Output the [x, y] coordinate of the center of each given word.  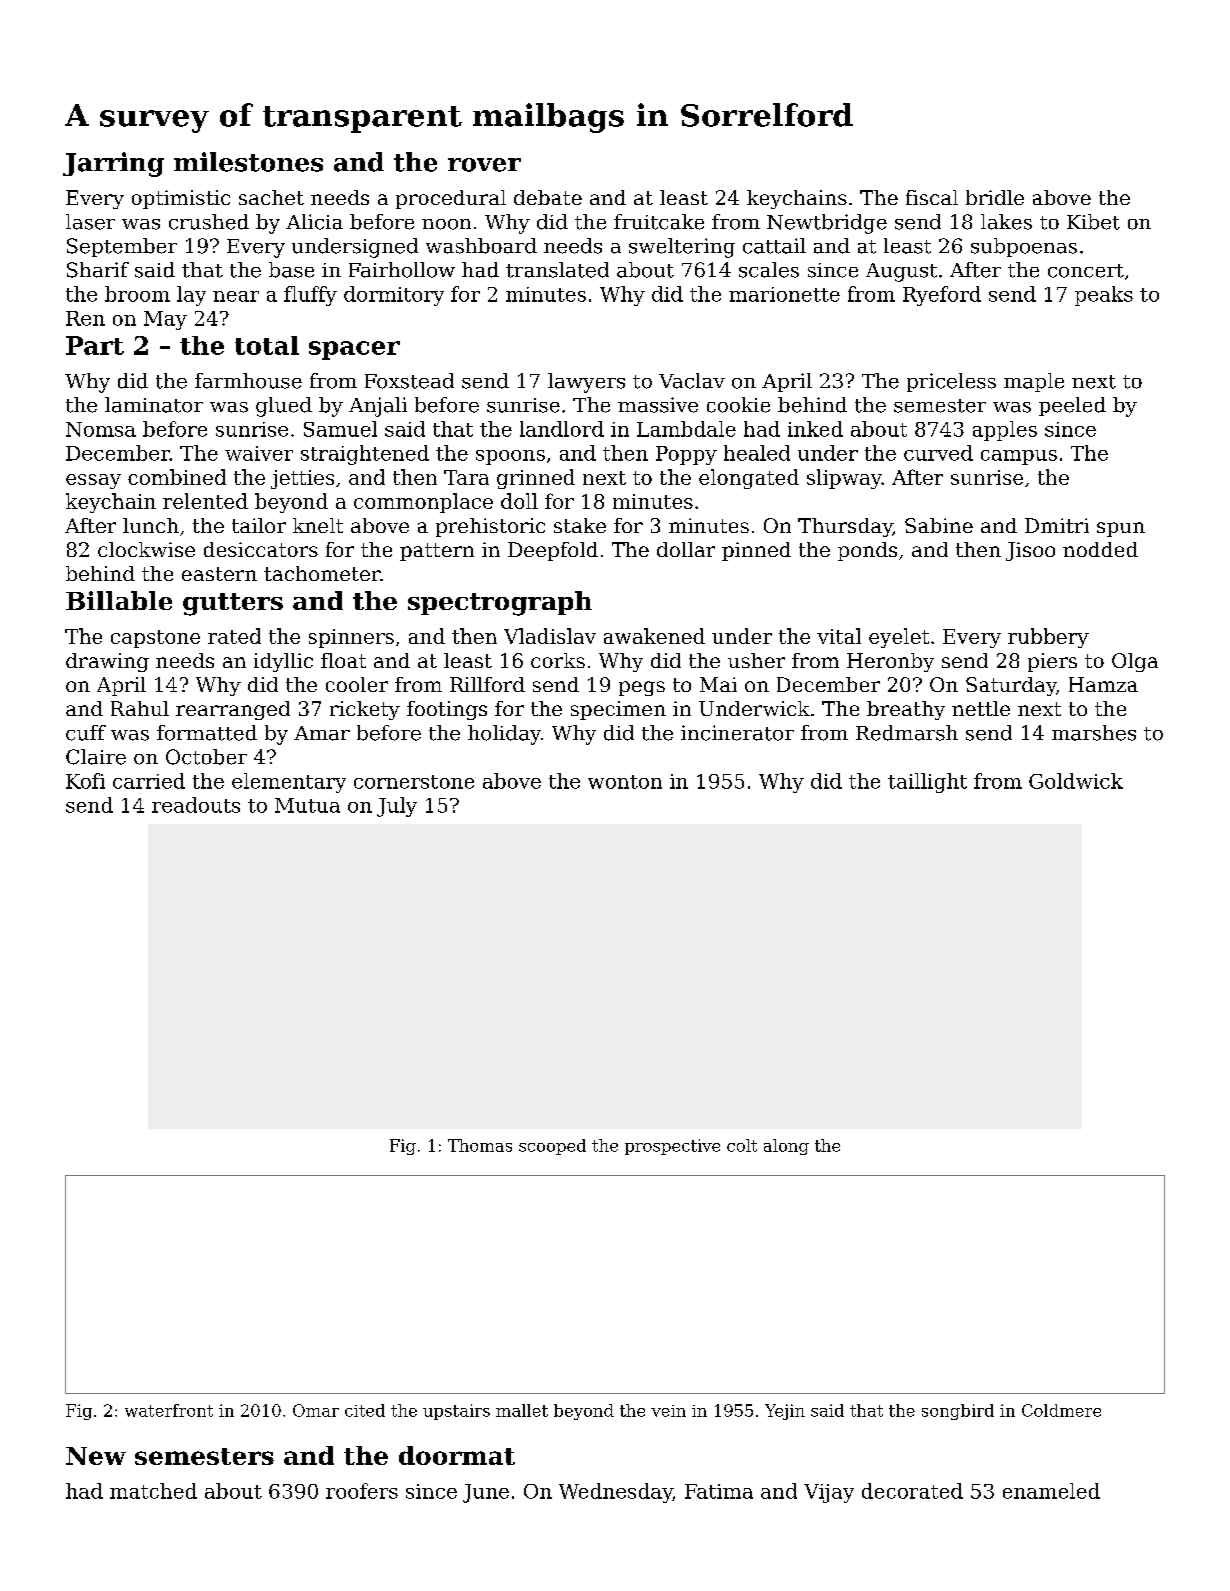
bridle [995, 197]
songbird [958, 1412]
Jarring [113, 164]
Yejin [785, 1412]
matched [153, 1491]
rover [484, 165]
